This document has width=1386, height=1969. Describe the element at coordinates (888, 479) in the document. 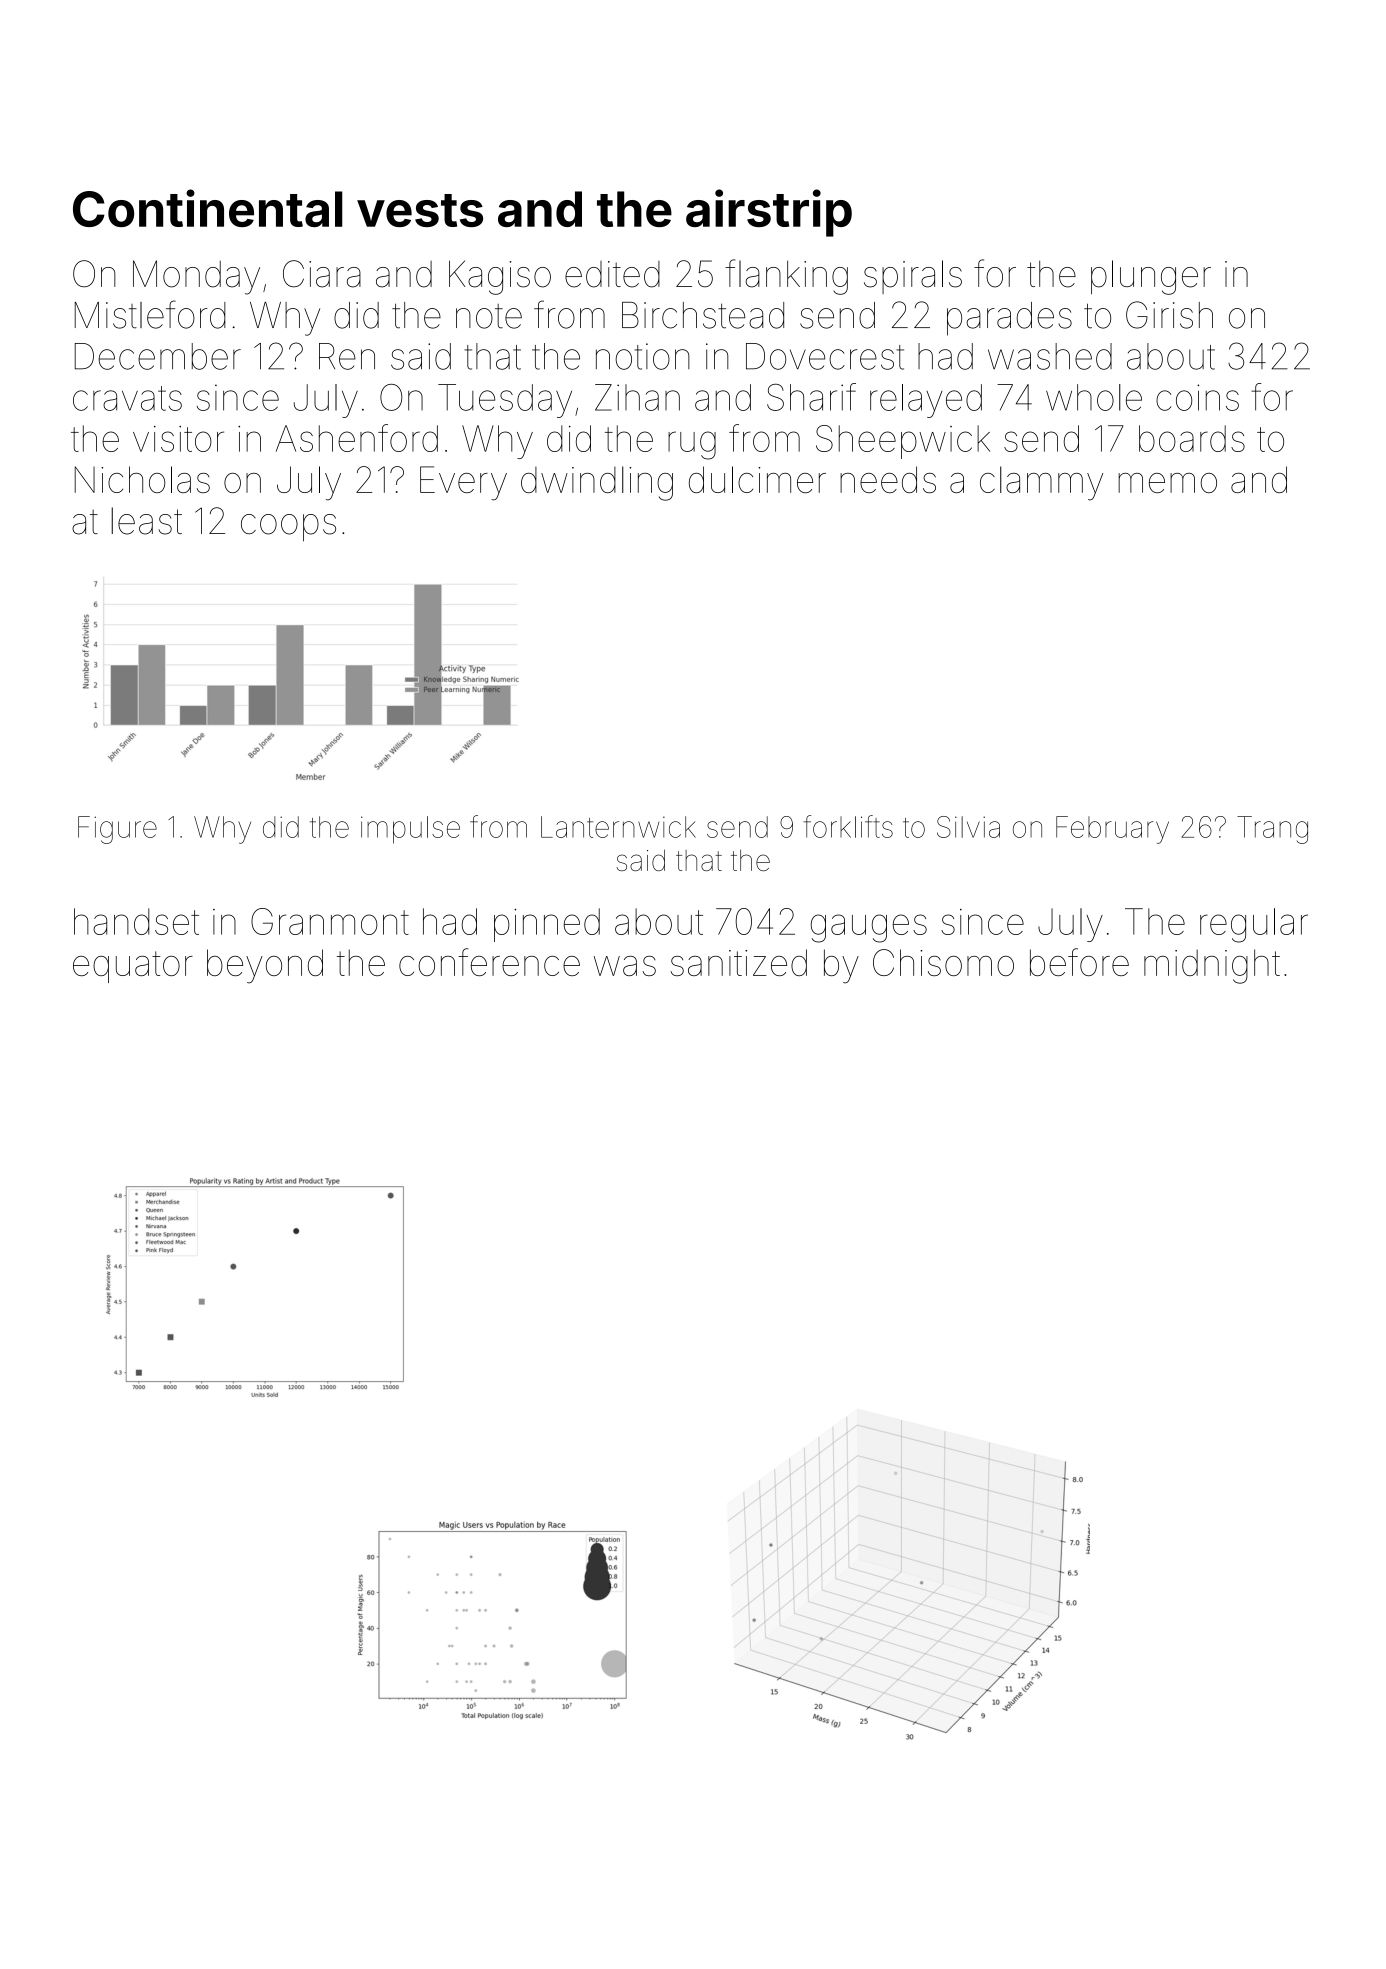

I see `needs` at that location.
